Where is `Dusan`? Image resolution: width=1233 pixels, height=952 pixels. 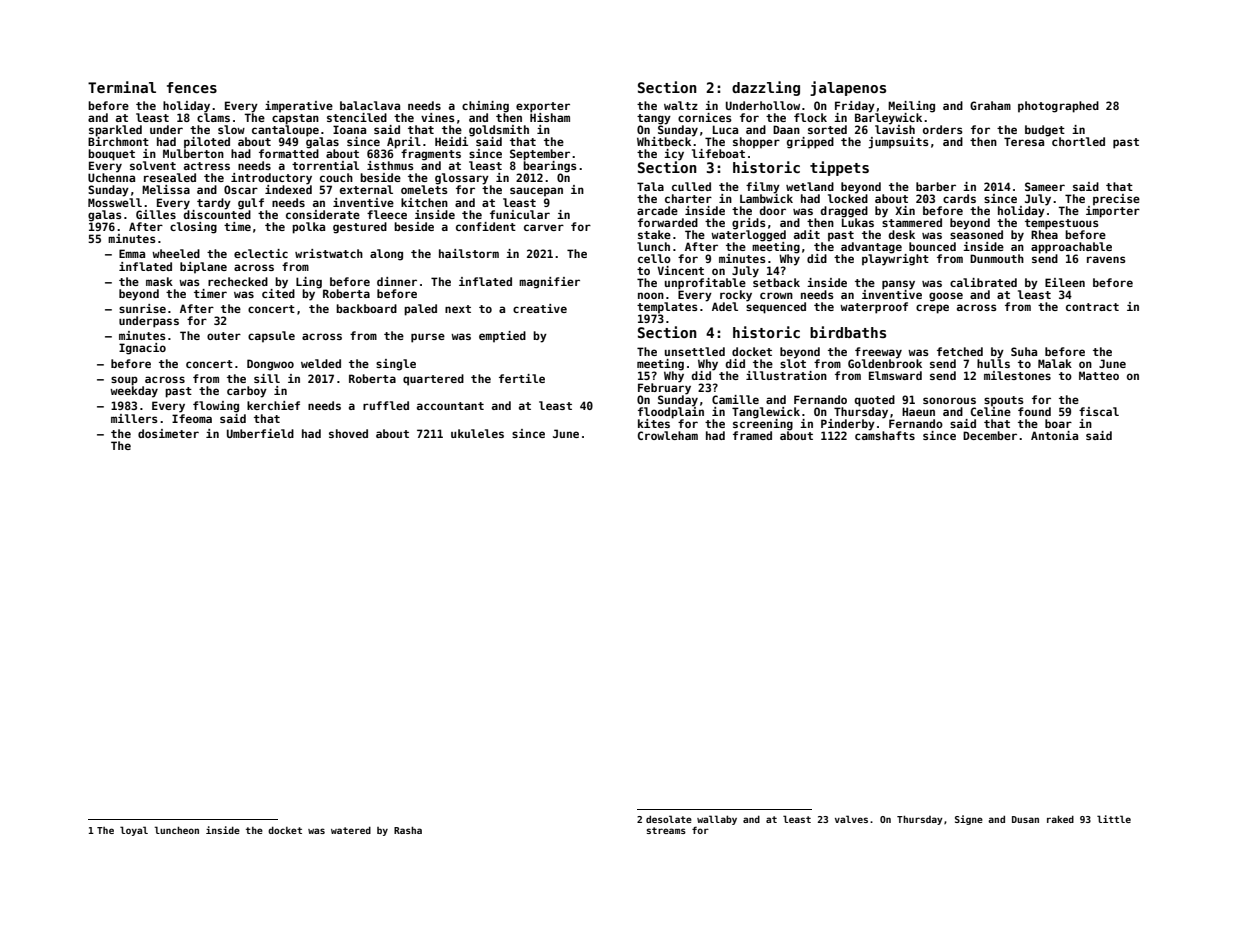
Dusan is located at coordinates (1025, 819).
